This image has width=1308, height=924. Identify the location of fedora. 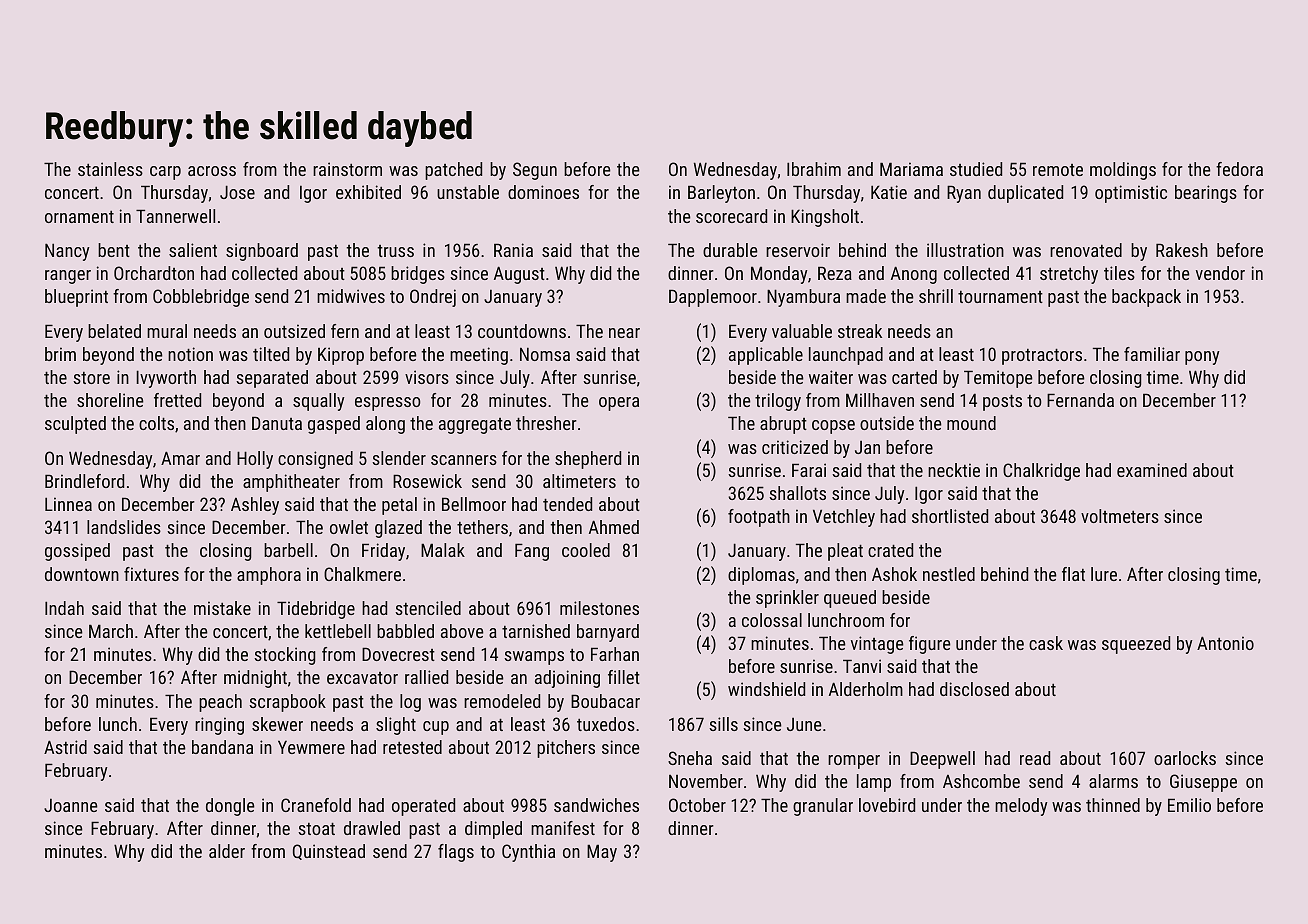
(1239, 169).
